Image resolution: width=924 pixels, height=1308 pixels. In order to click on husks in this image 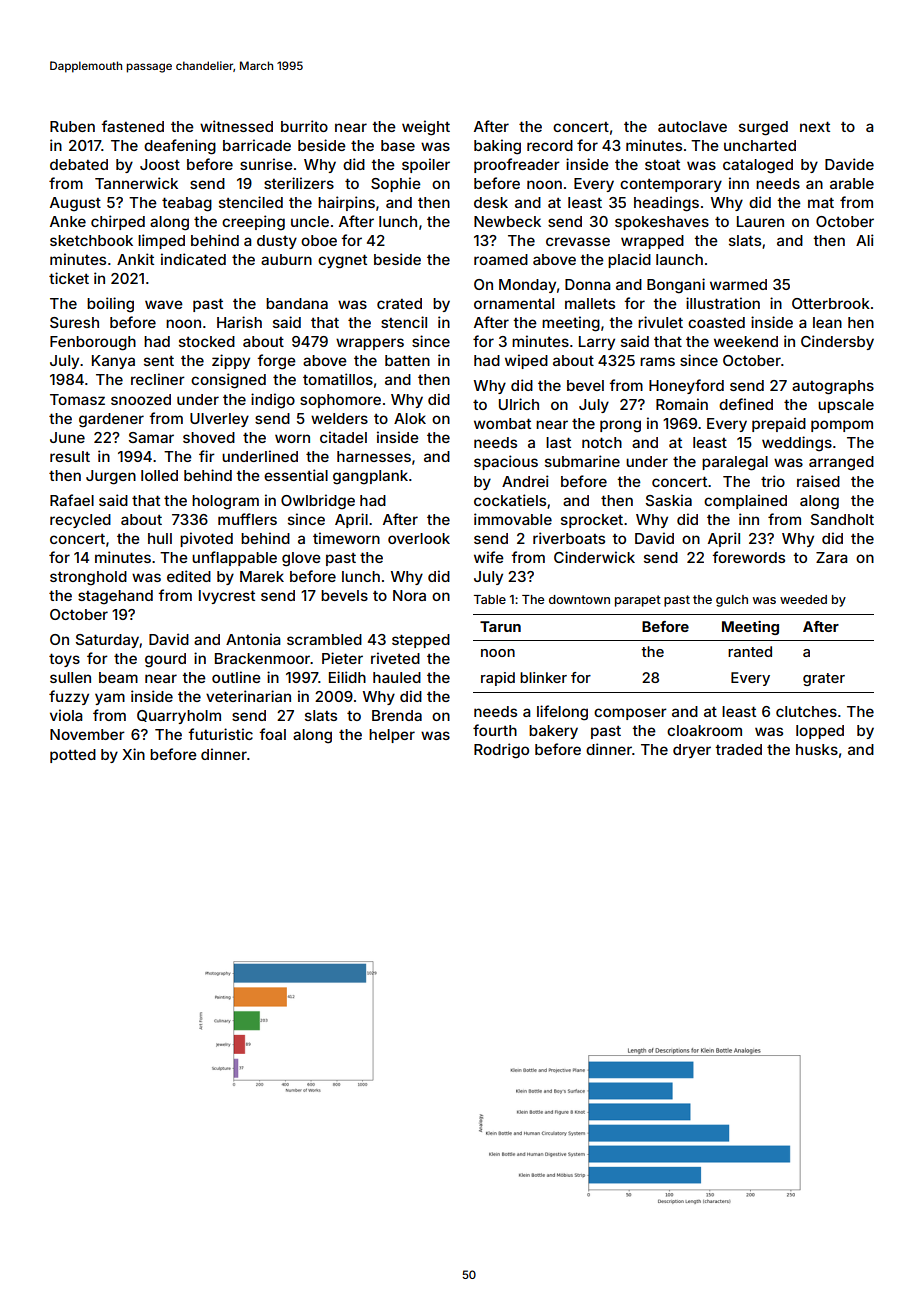, I will do `click(817, 749)`.
